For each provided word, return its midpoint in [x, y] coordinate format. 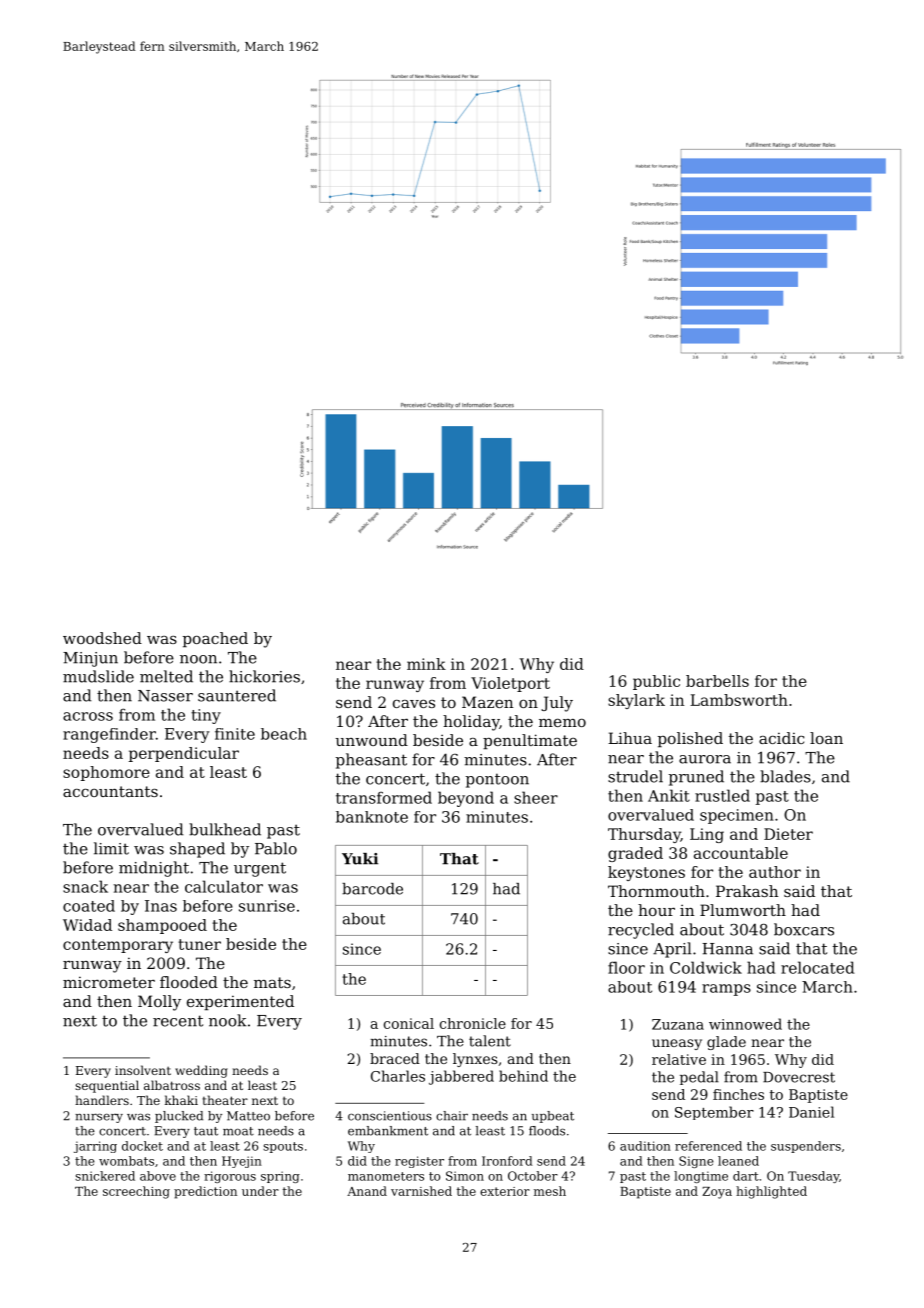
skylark [636, 701]
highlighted [771, 1192]
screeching [136, 1192]
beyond [466, 799]
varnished [421, 1191]
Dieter [788, 834]
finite [235, 734]
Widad [87, 925]
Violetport [510, 684]
